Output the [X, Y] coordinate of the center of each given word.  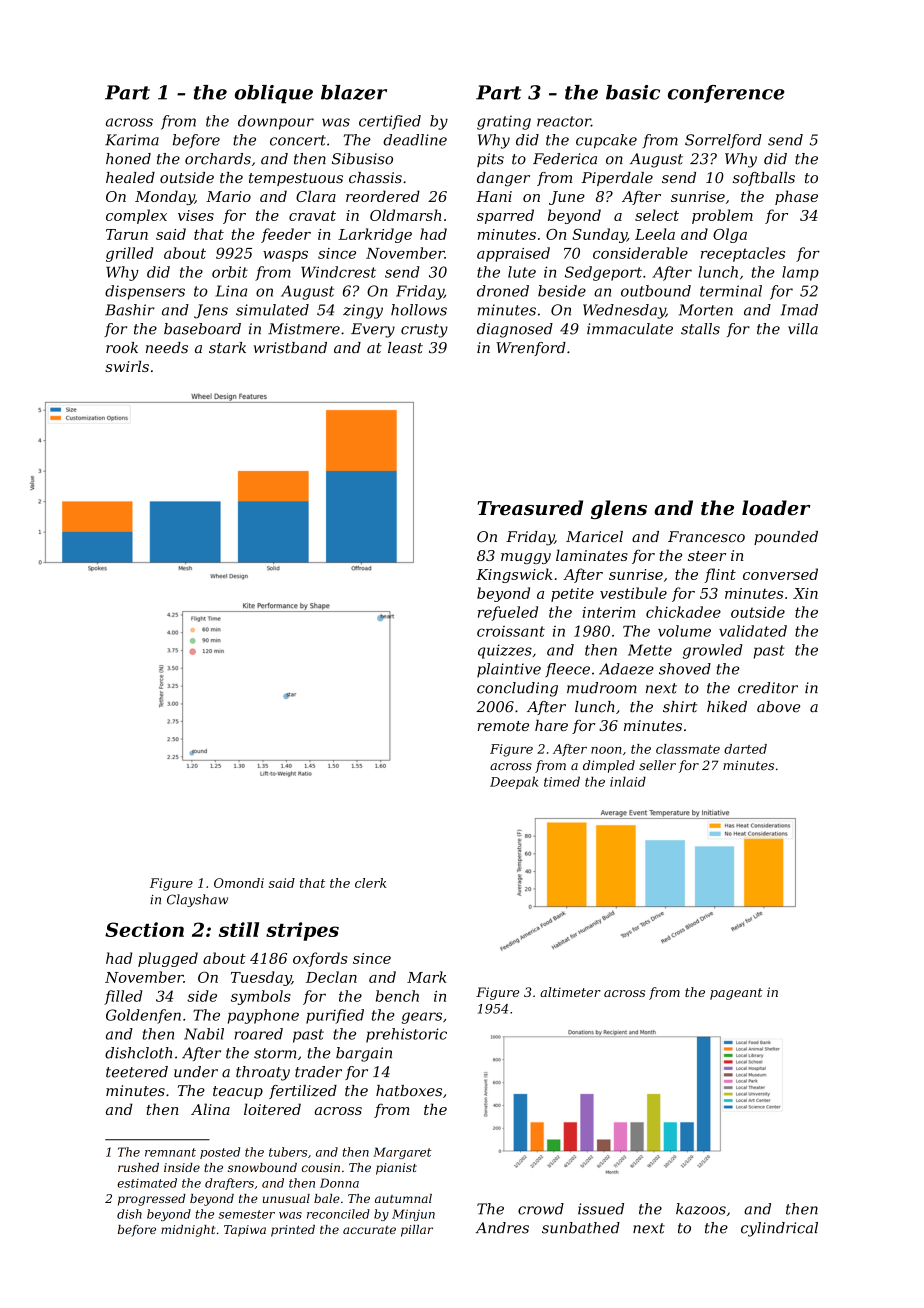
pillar [417, 1231]
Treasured [530, 508]
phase [796, 197]
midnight [188, 1231]
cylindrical [779, 1229]
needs [167, 348]
